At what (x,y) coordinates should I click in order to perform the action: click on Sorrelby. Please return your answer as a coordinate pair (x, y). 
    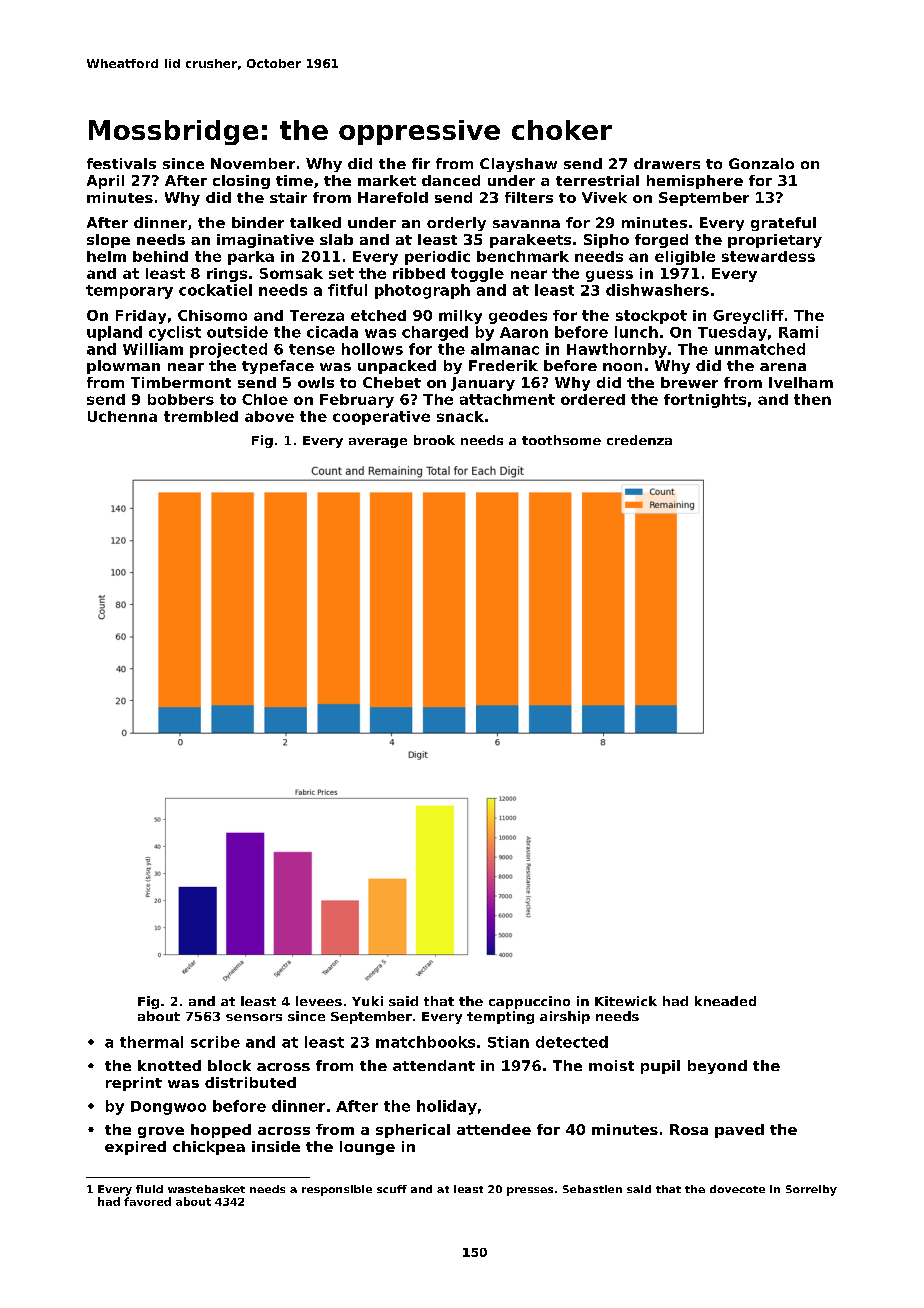
    Looking at the image, I should click on (811, 1190).
